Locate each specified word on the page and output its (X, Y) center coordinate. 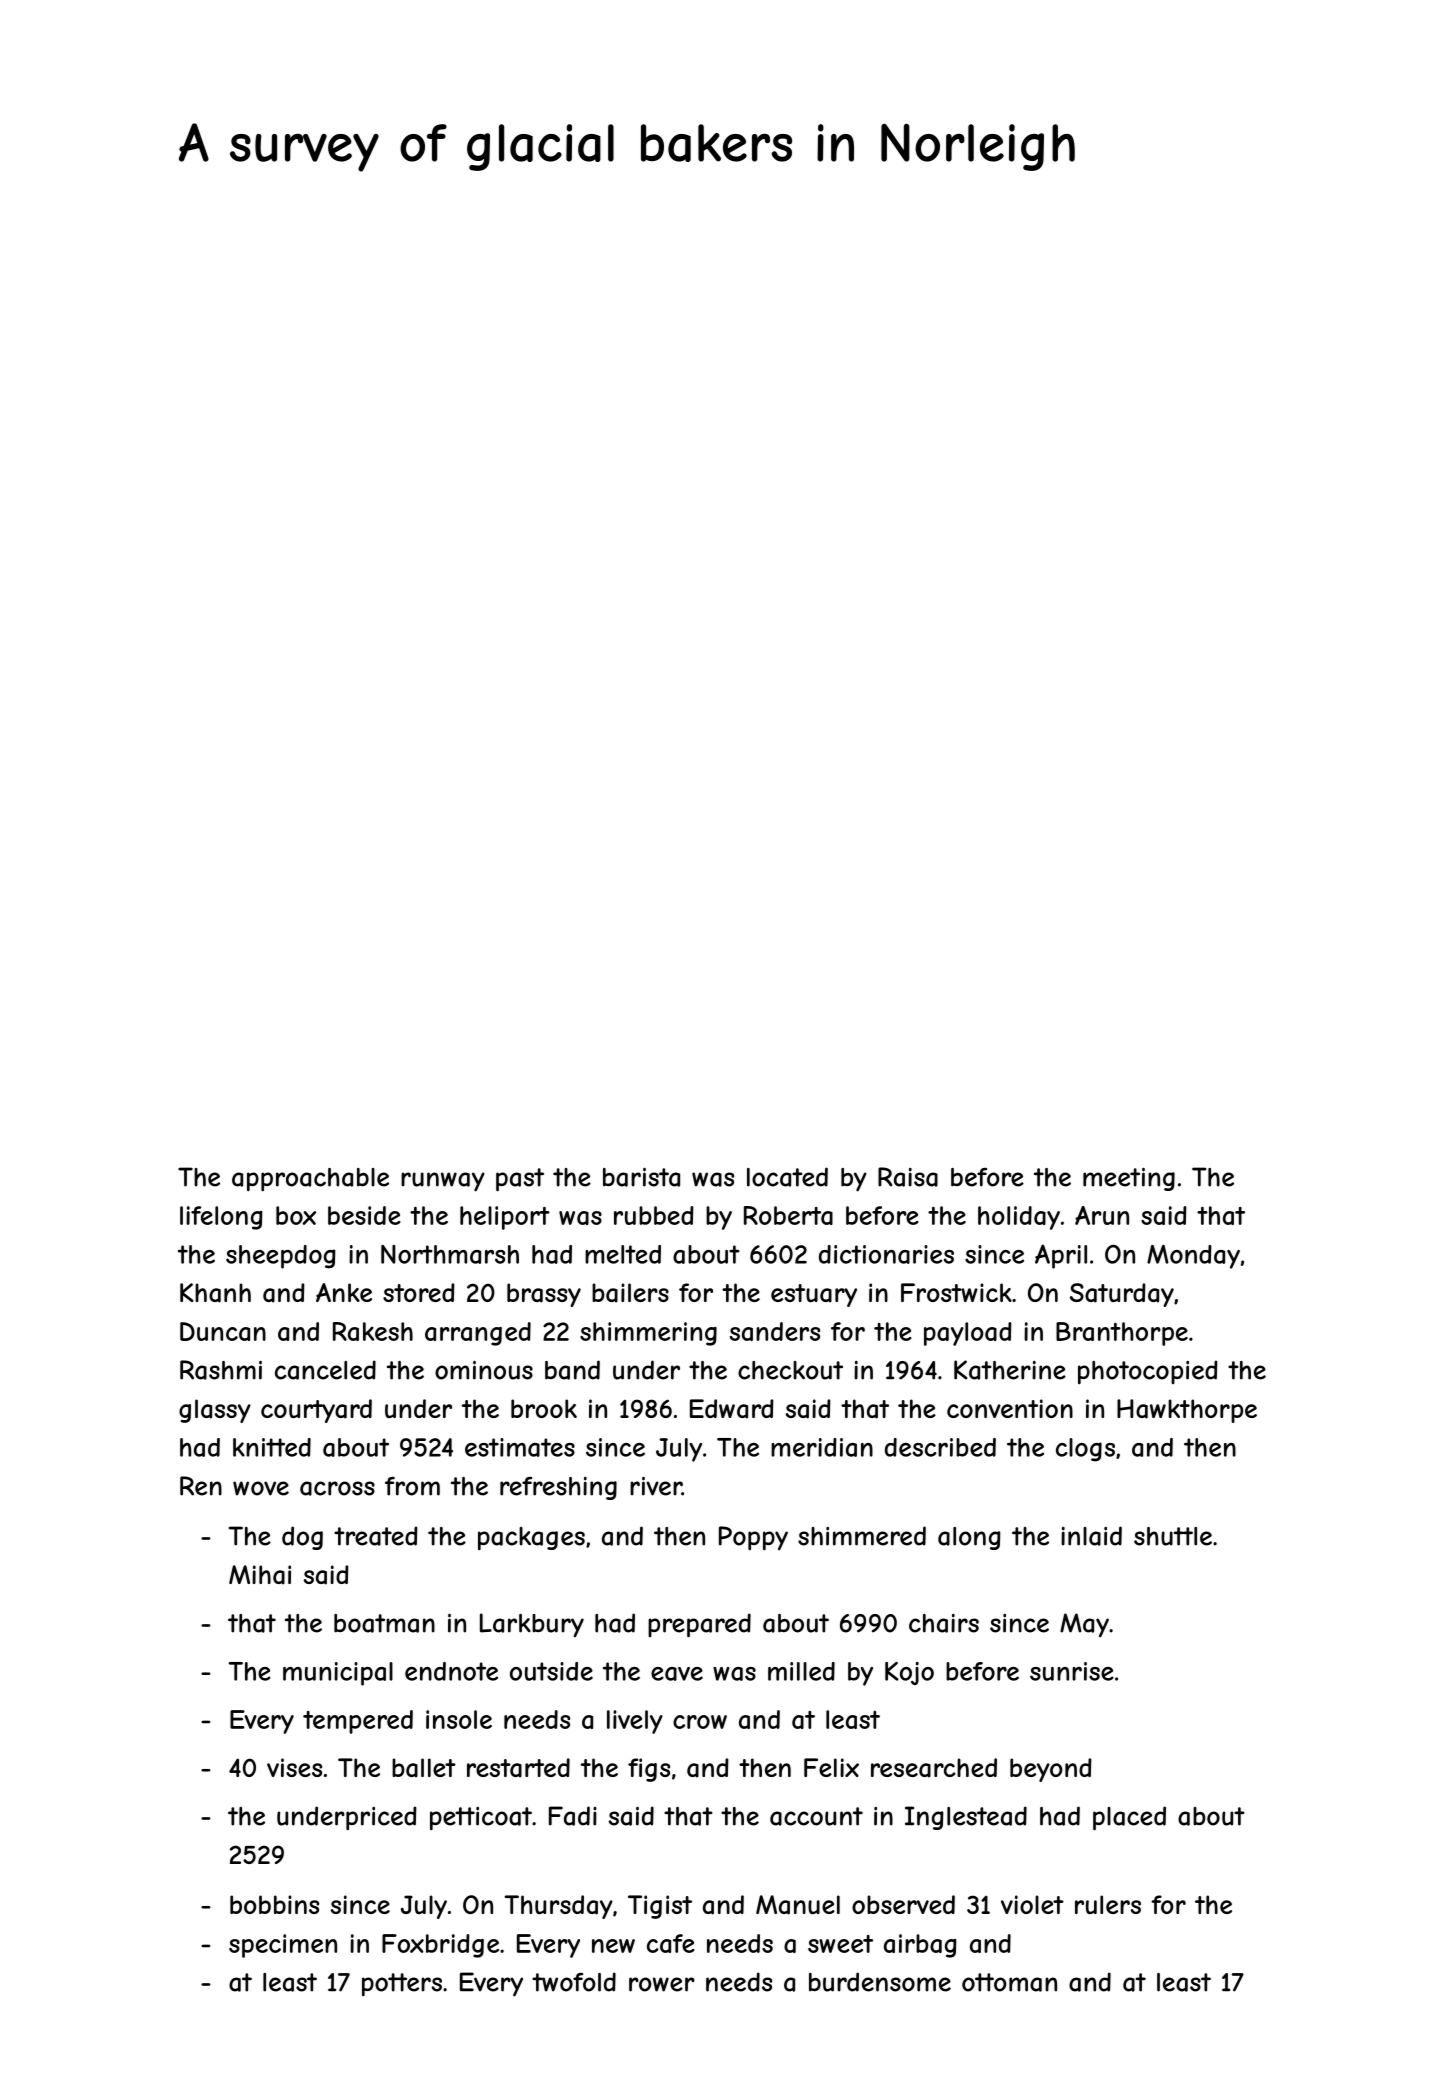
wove (261, 1488)
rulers (1108, 1904)
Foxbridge (440, 1946)
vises (294, 1767)
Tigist (660, 1907)
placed (1129, 1818)
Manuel (798, 1905)
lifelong (221, 1218)
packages (531, 1539)
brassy (544, 1295)
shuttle (1173, 1536)
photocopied (1148, 1372)
